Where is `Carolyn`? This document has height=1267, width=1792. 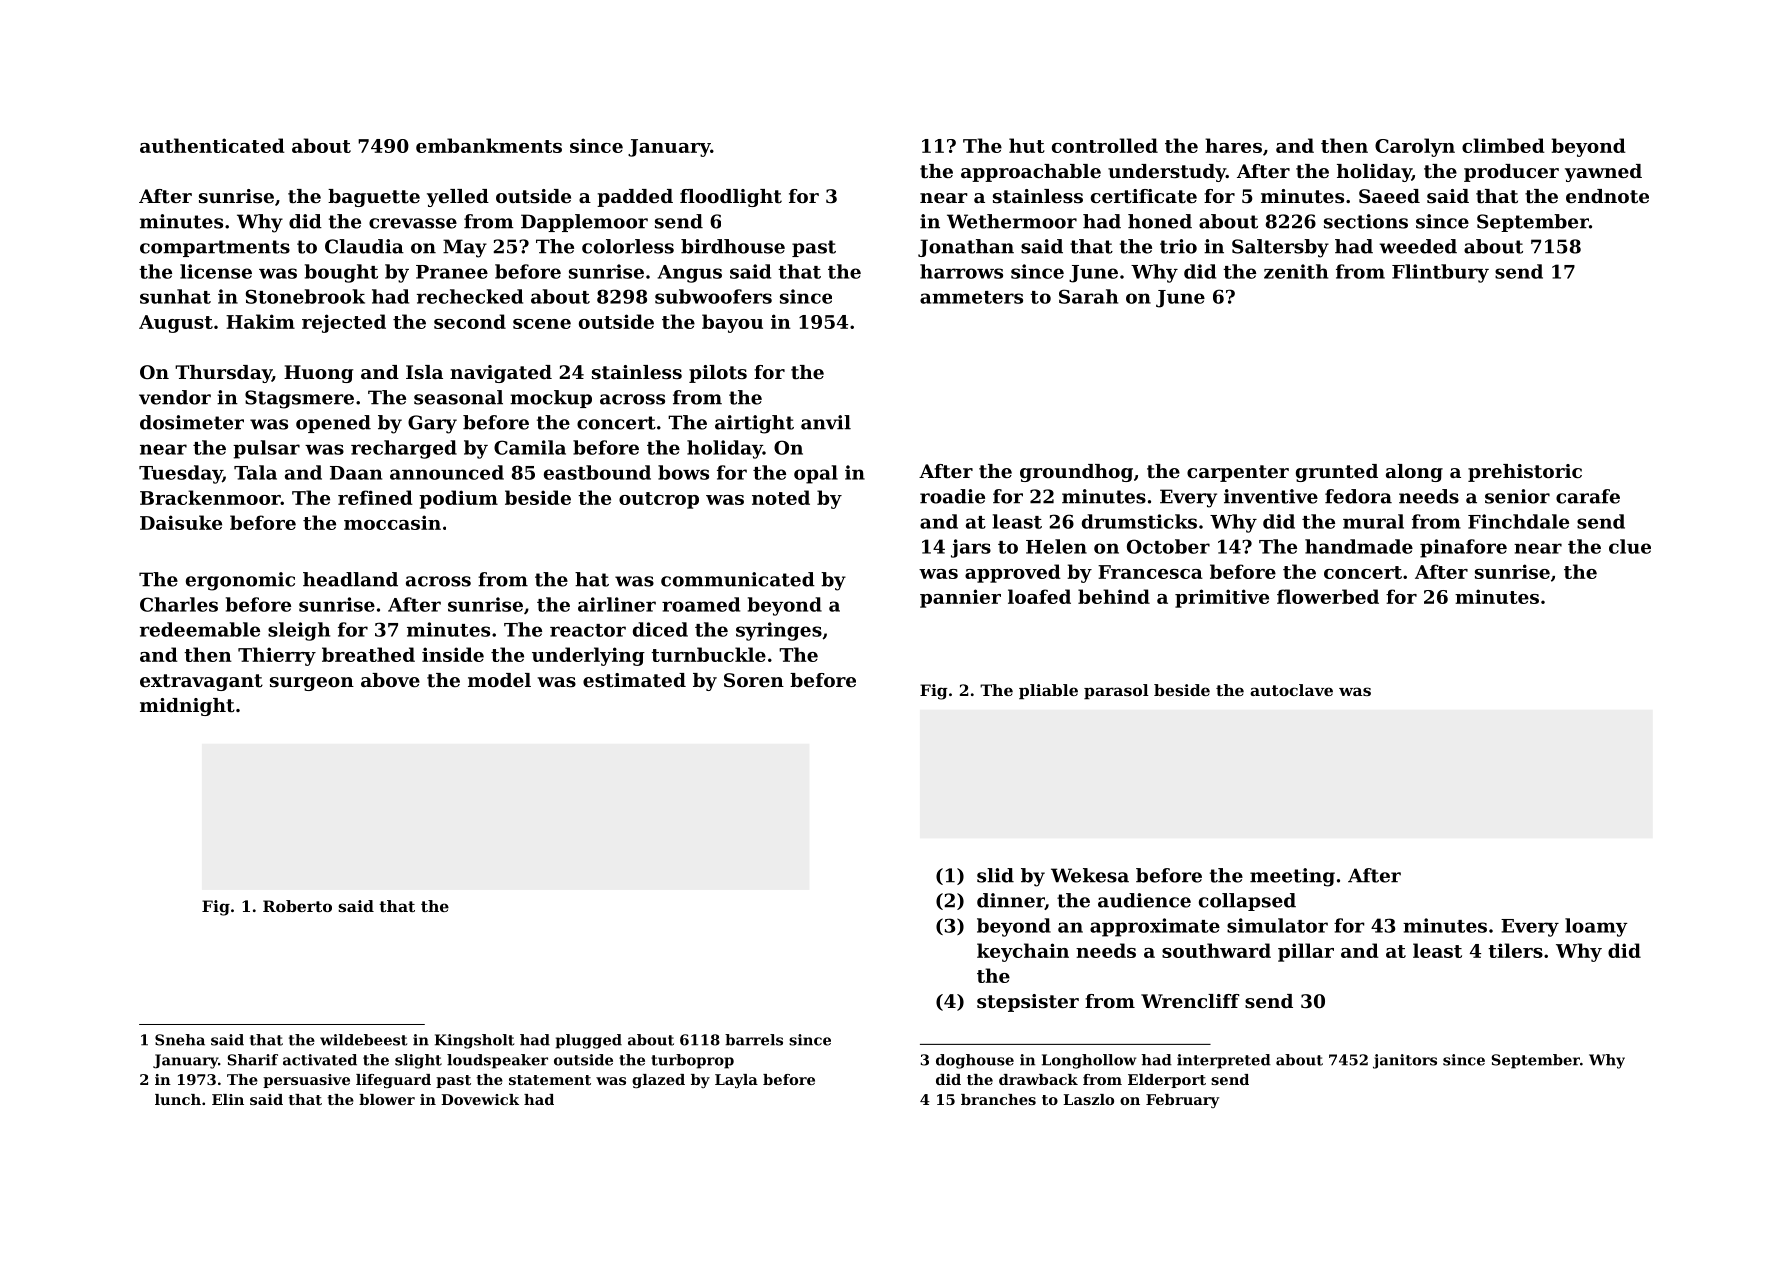 Carolyn is located at coordinates (1415, 147).
